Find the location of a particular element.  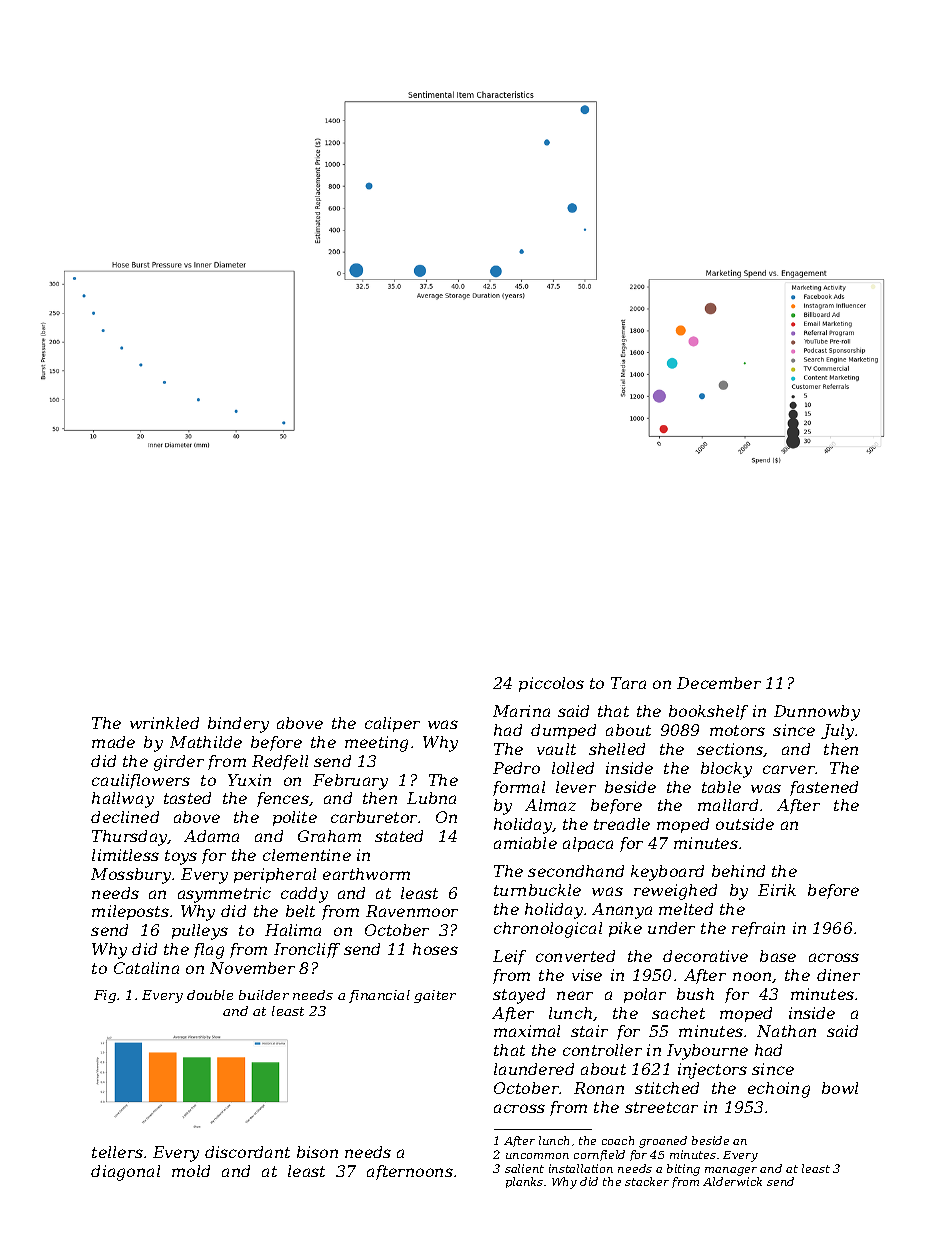

discordant is located at coordinates (247, 1152).
